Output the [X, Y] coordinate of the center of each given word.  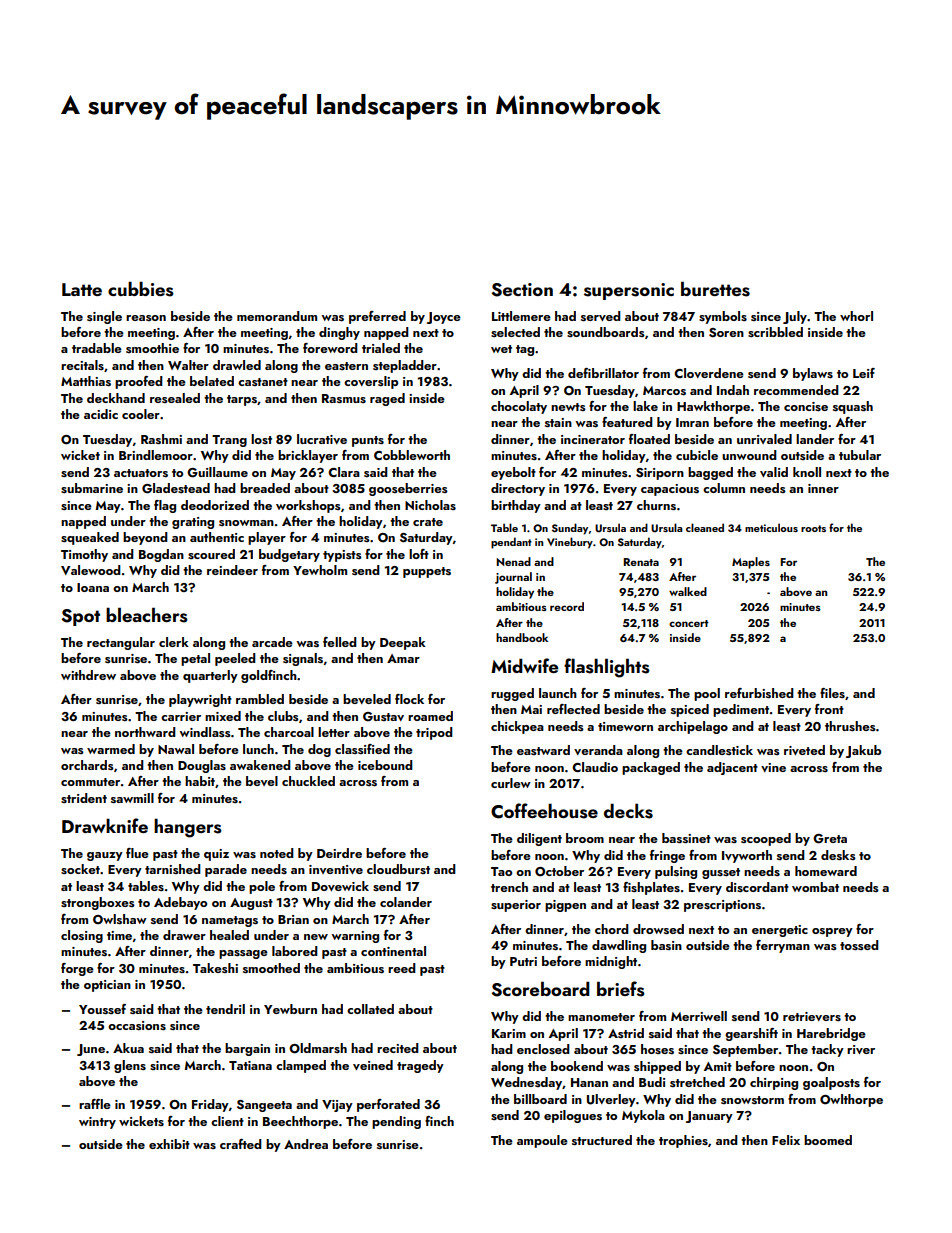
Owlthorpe [851, 1100]
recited [398, 1048]
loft [419, 554]
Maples [751, 563]
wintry [97, 1123]
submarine [92, 488]
